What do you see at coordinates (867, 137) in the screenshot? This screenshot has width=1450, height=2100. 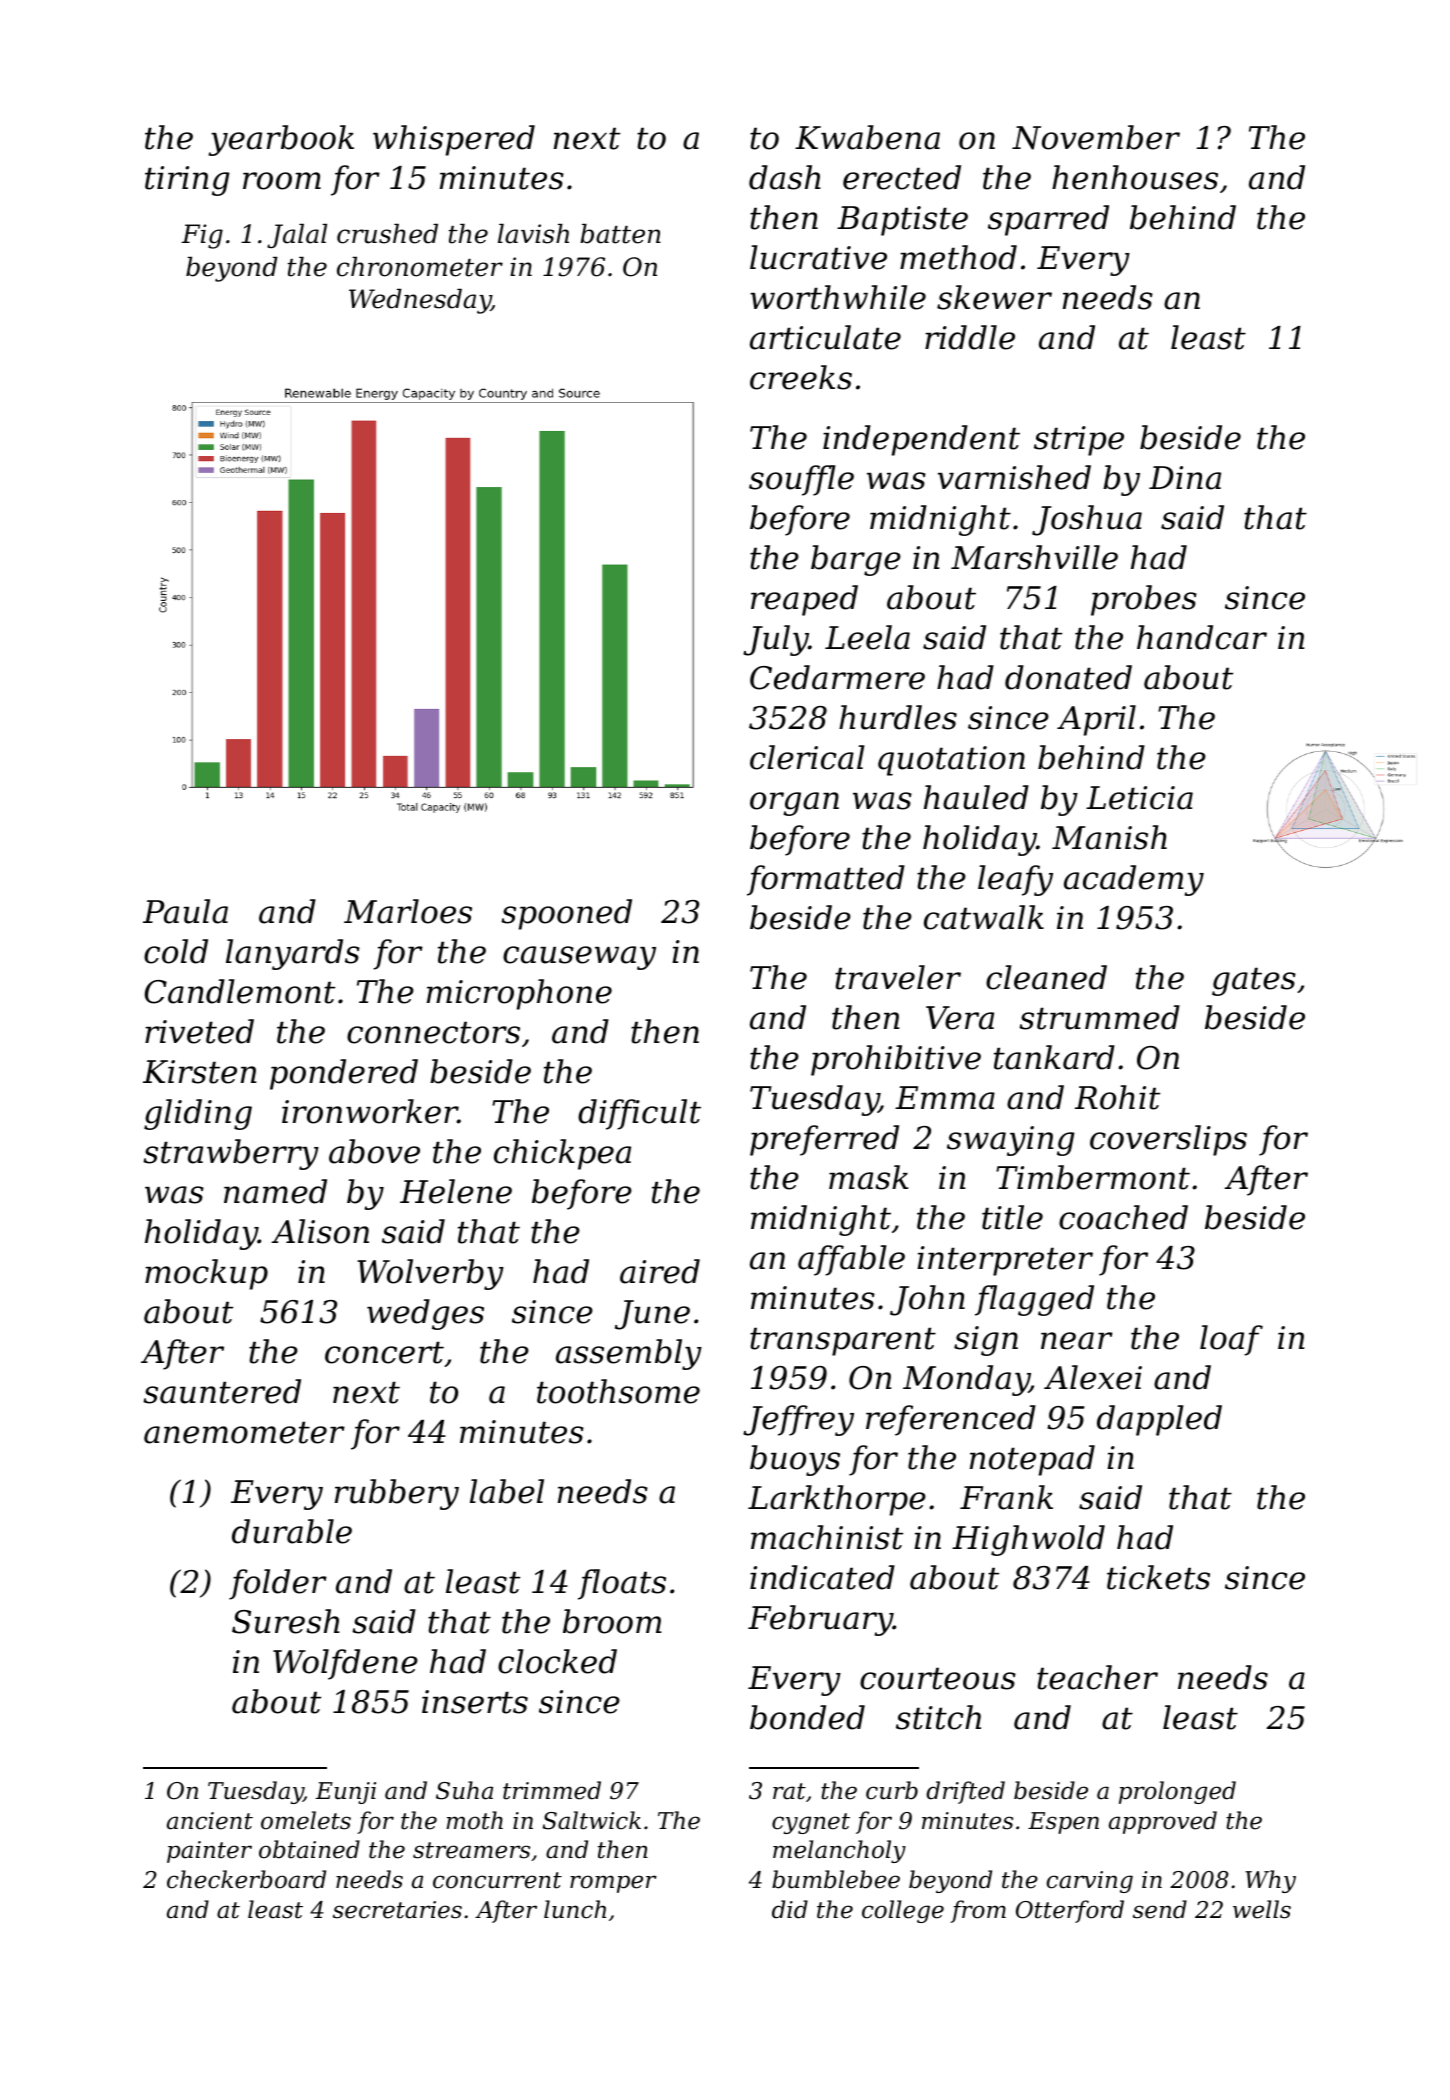 I see `Kwabena` at bounding box center [867, 137].
